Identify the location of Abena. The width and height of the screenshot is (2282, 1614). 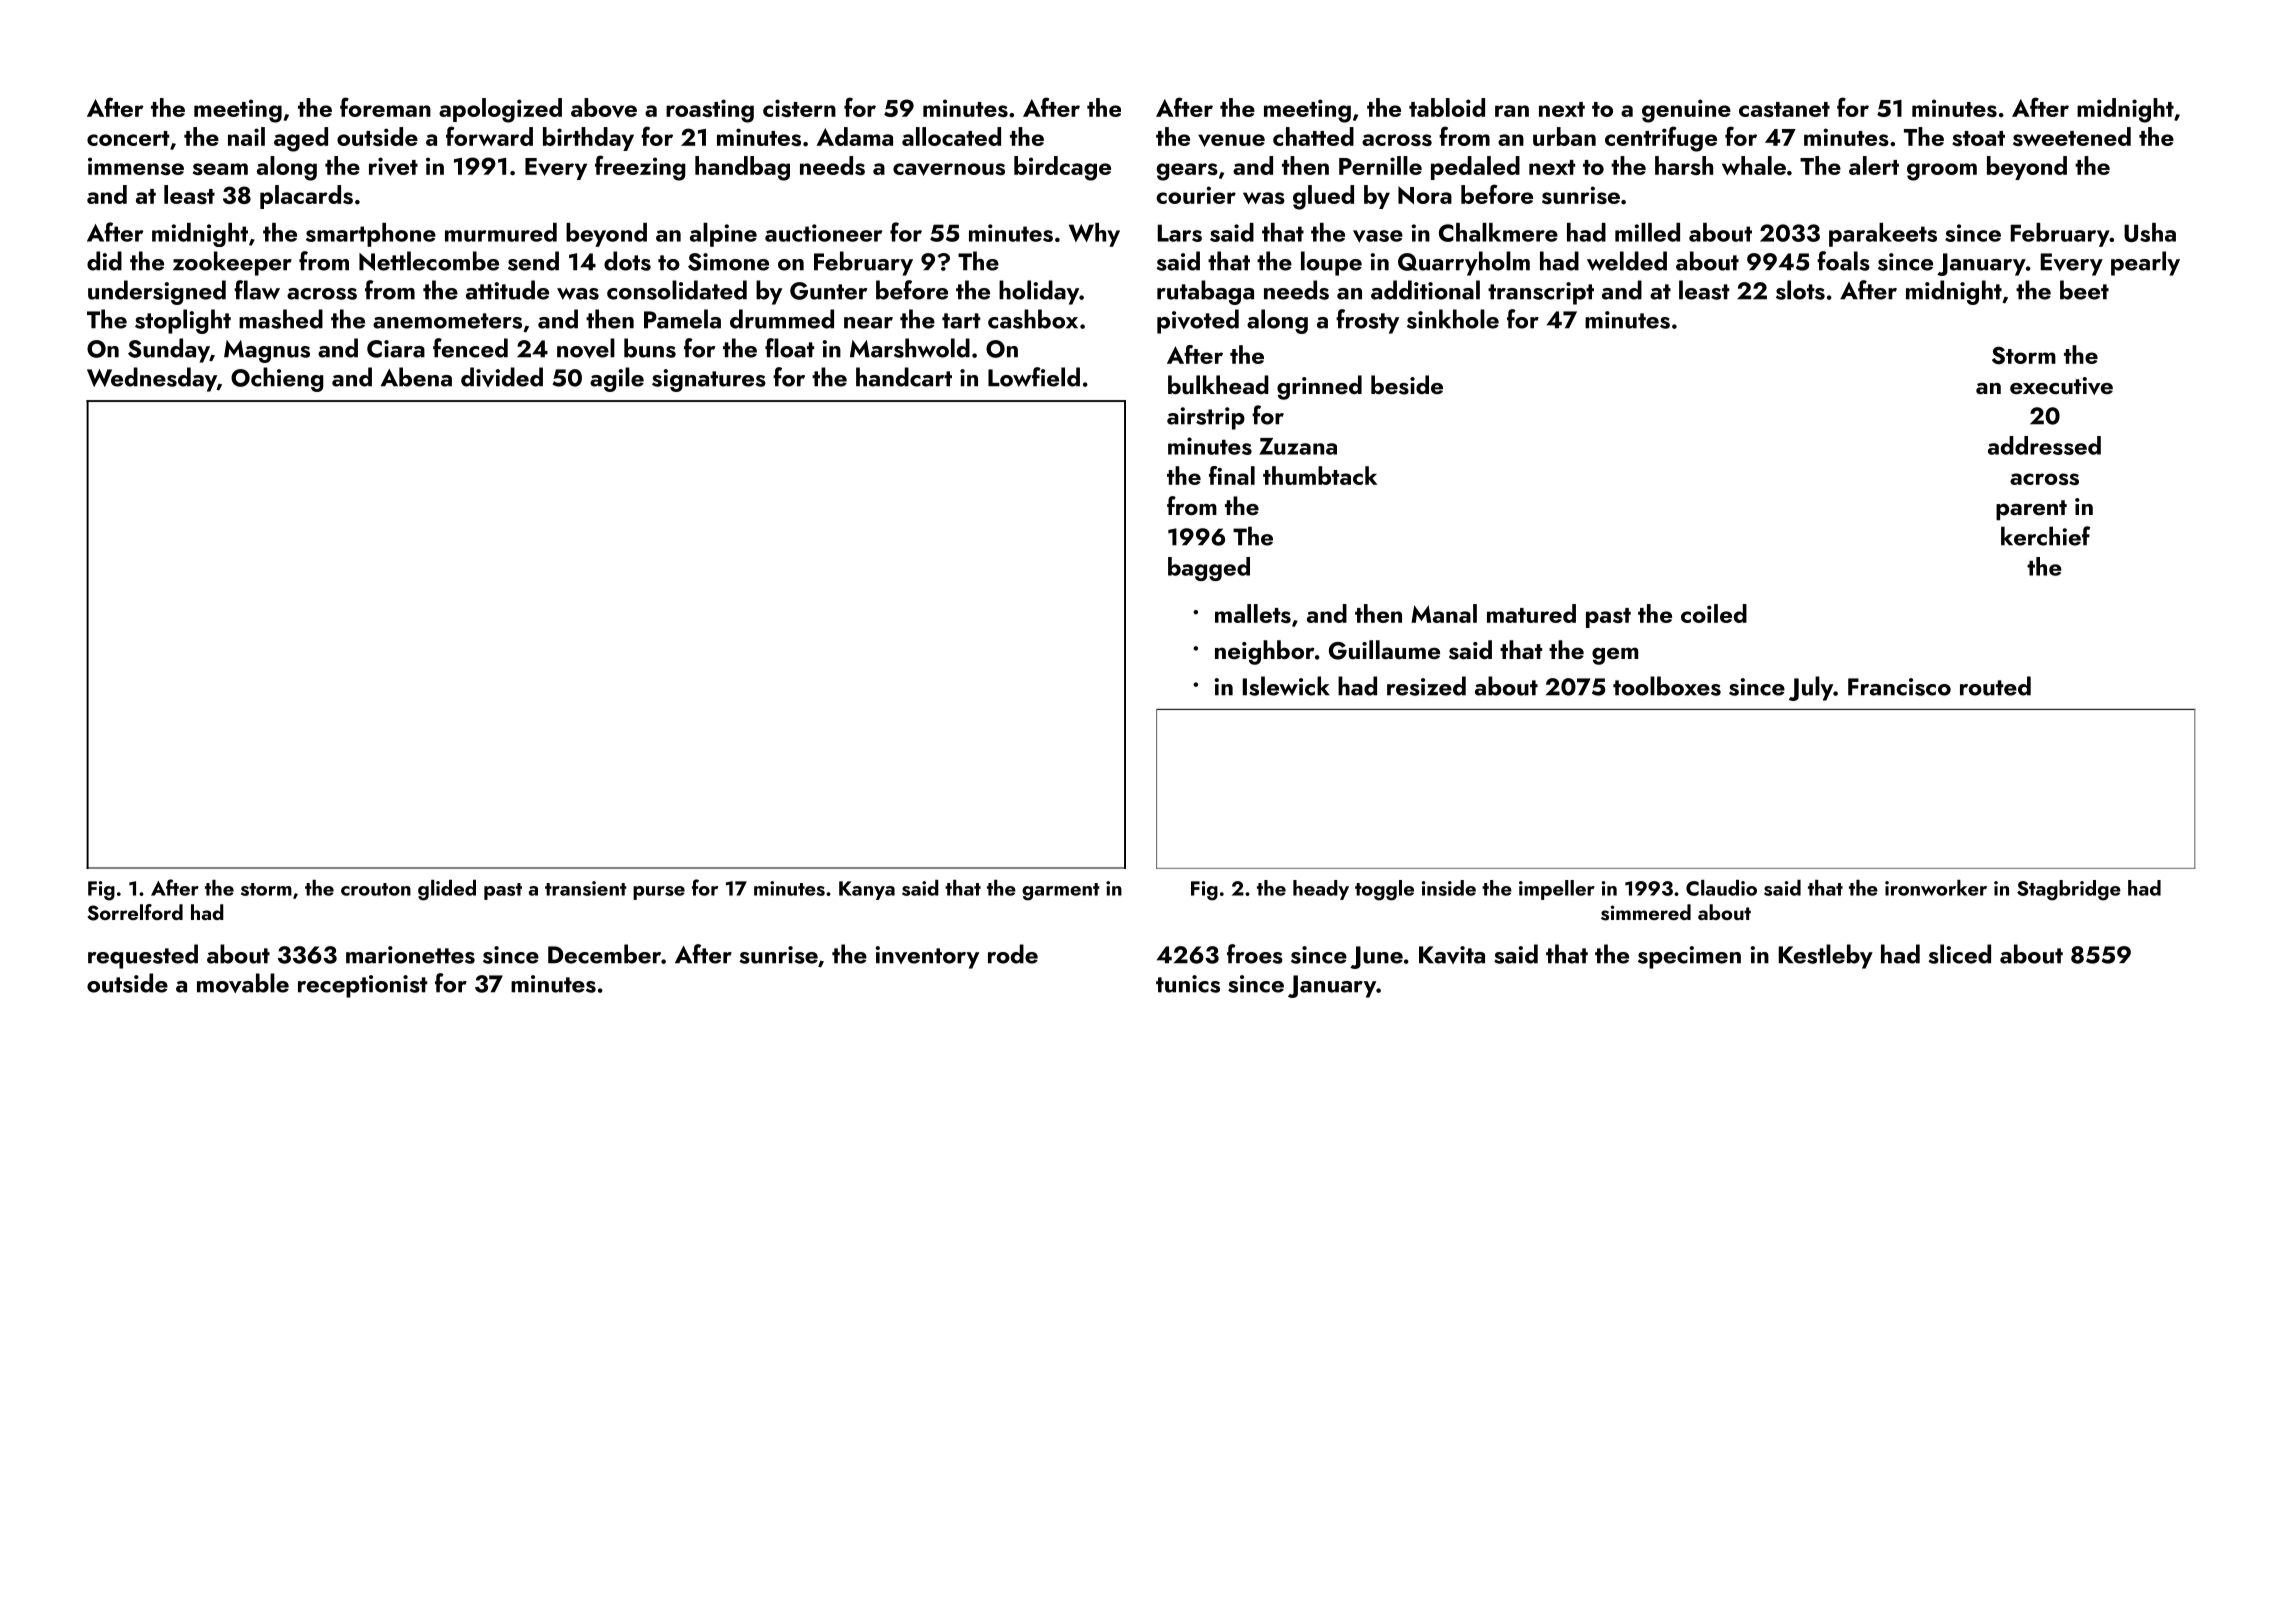
(416, 377).
